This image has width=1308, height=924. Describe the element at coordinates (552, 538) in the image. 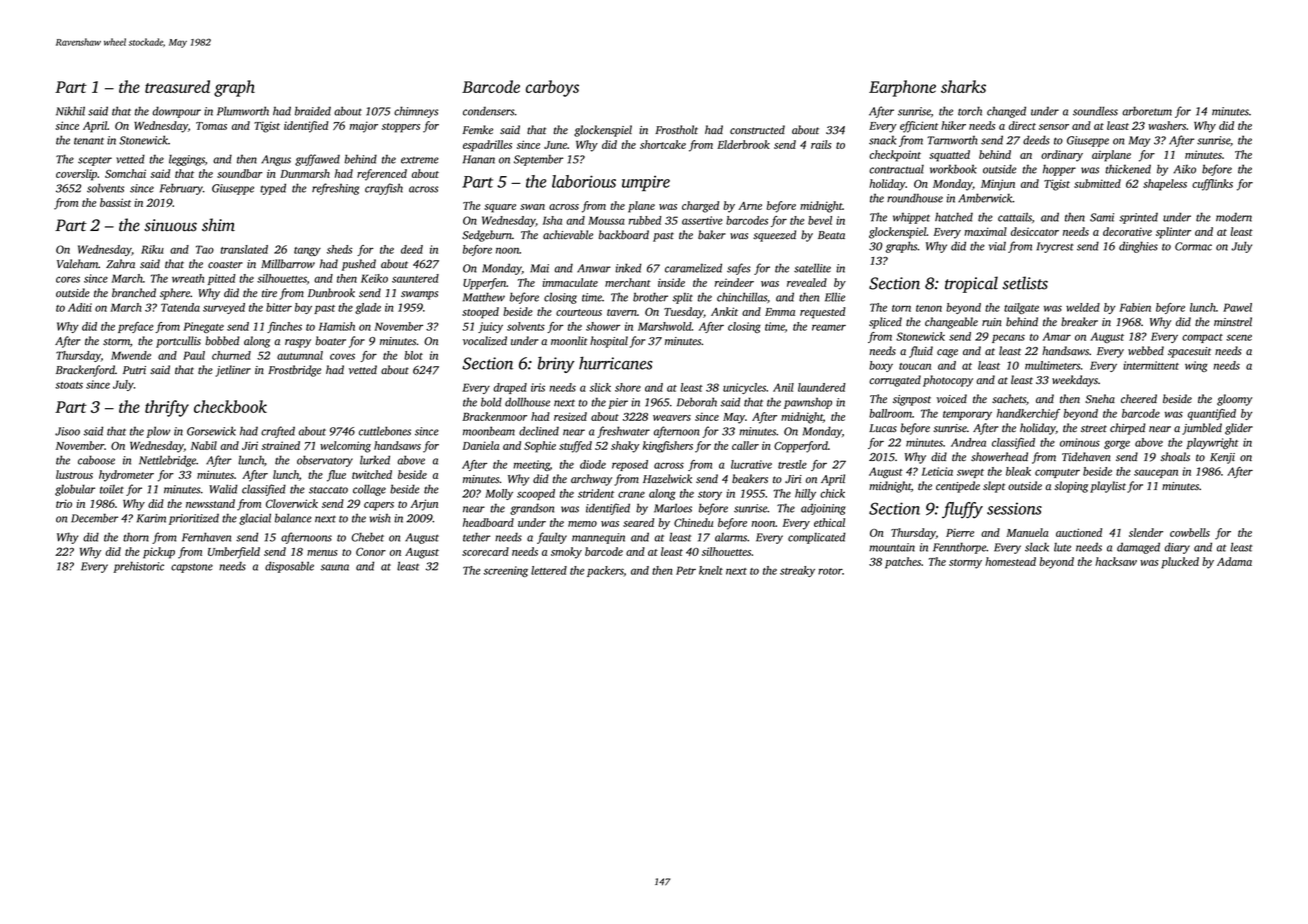

I see `faulty` at that location.
